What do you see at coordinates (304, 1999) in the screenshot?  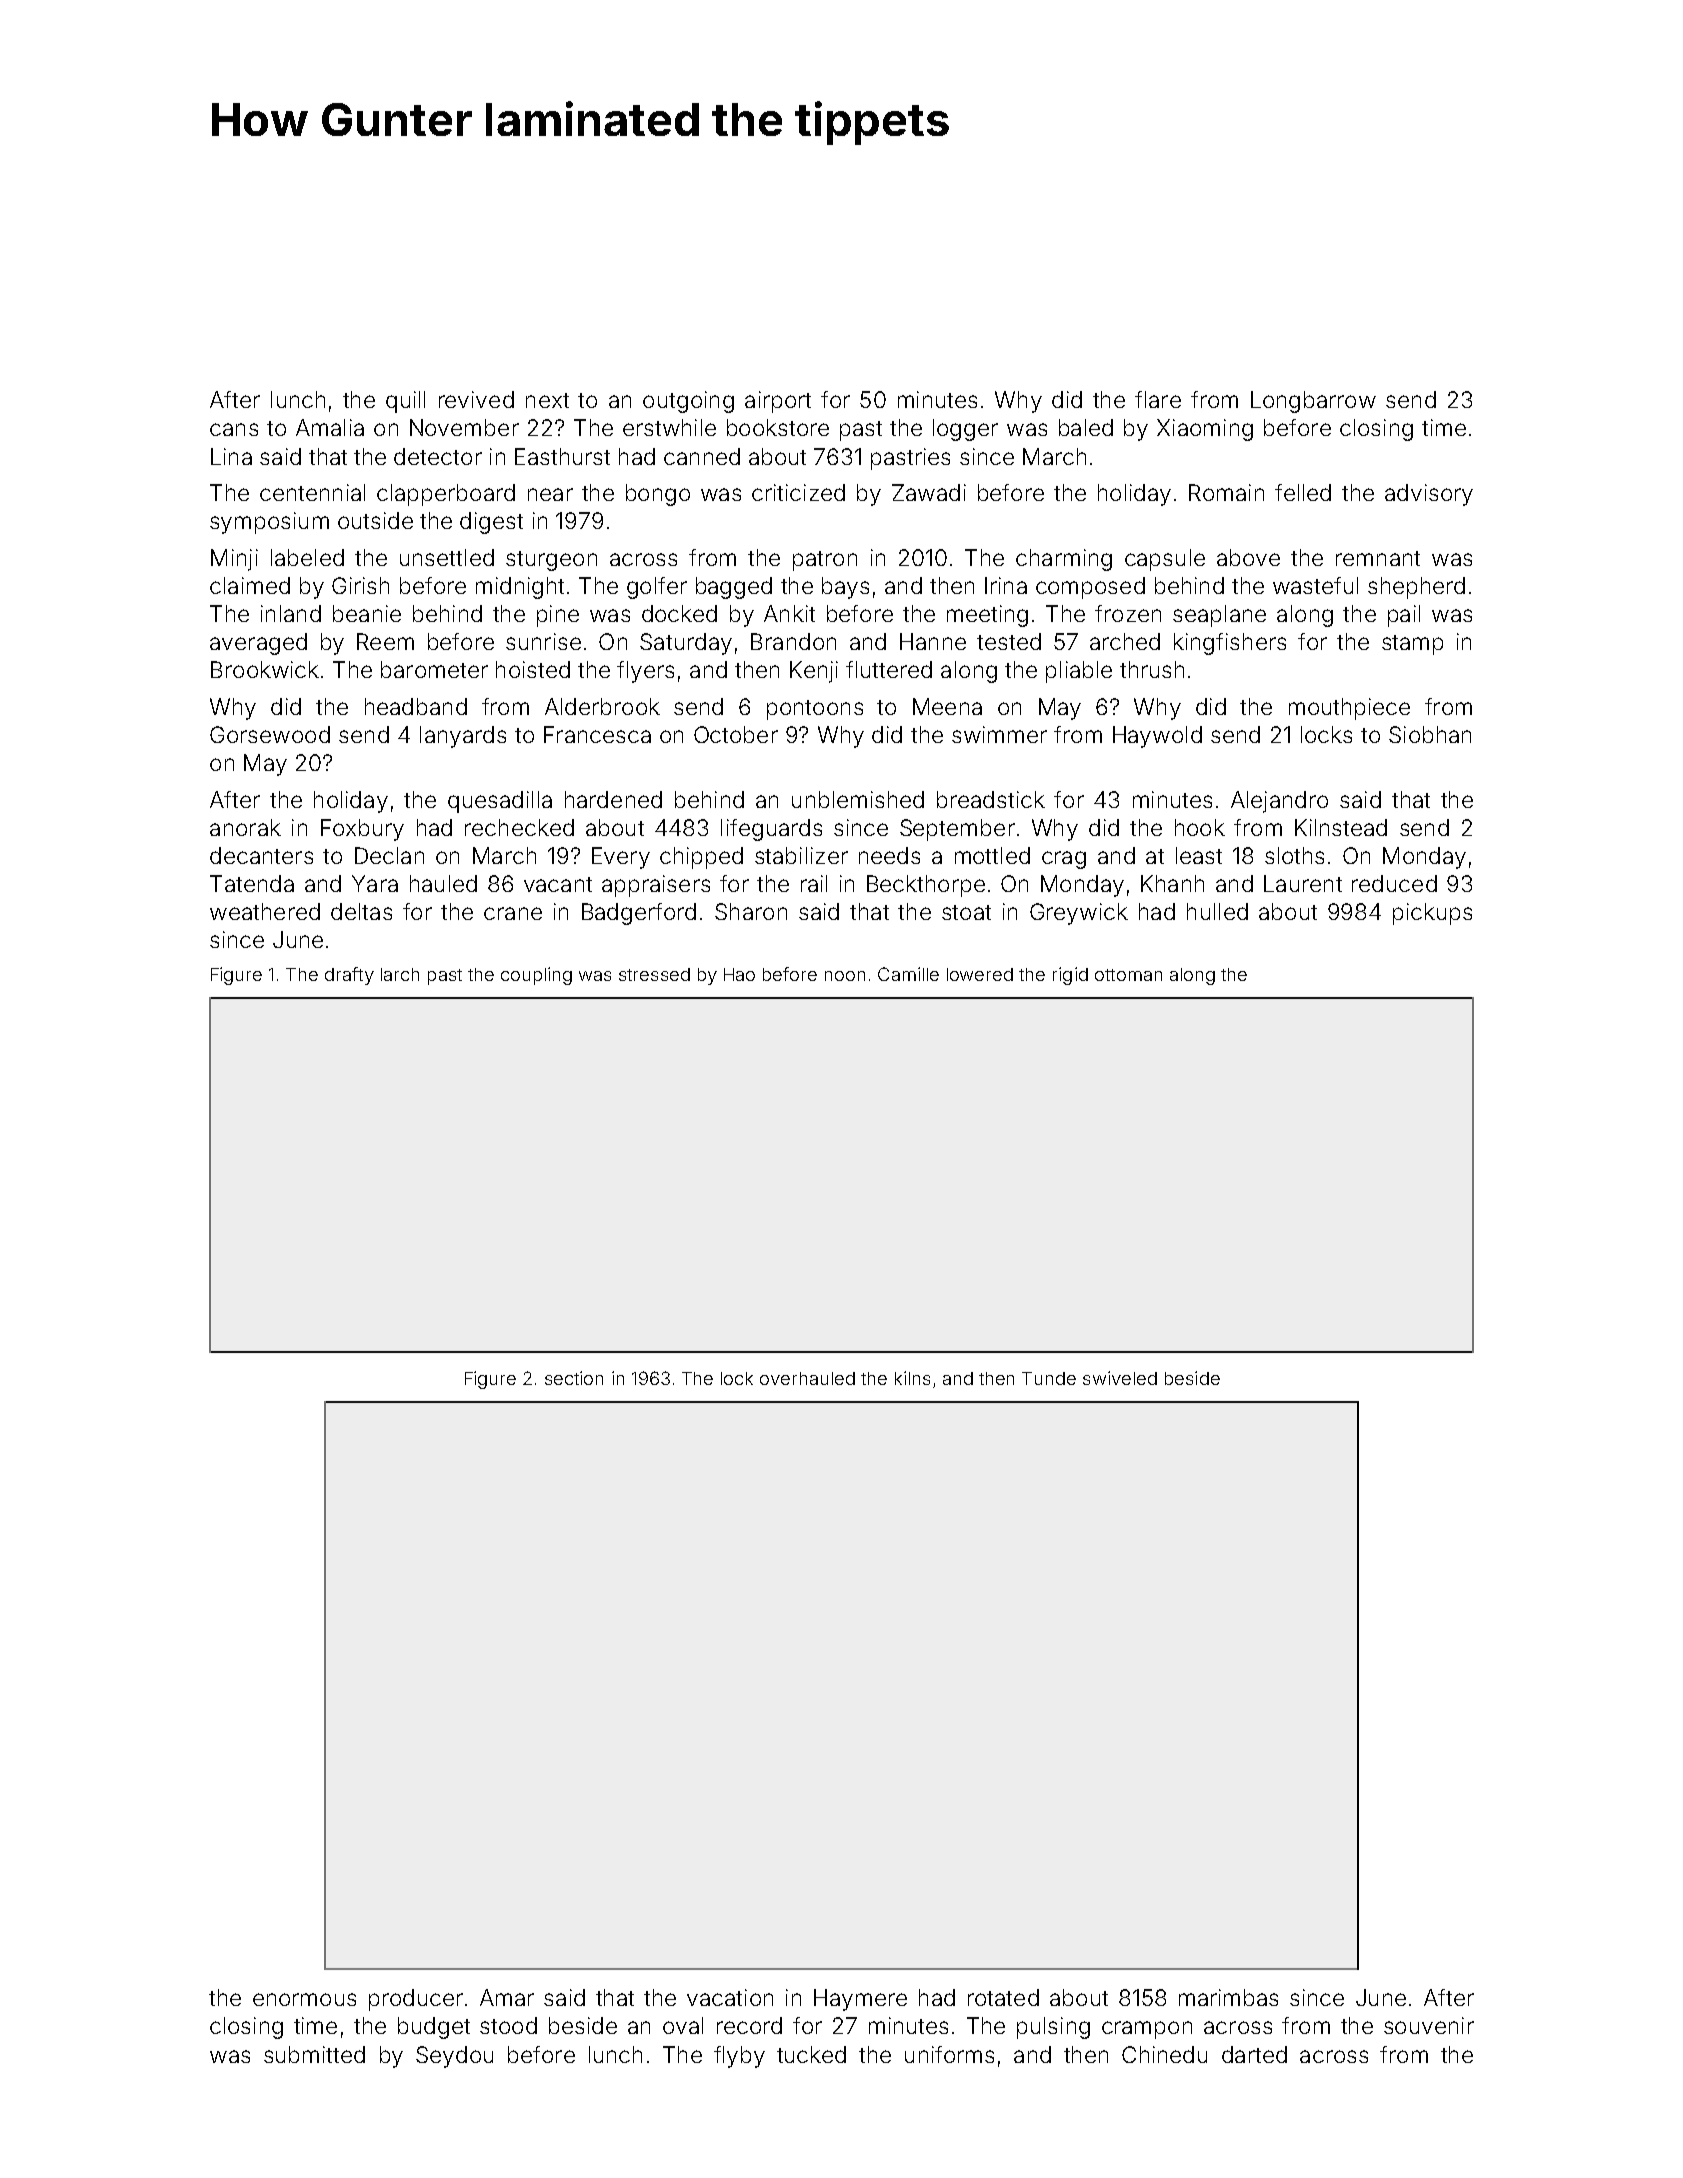 I see `enormous` at bounding box center [304, 1999].
